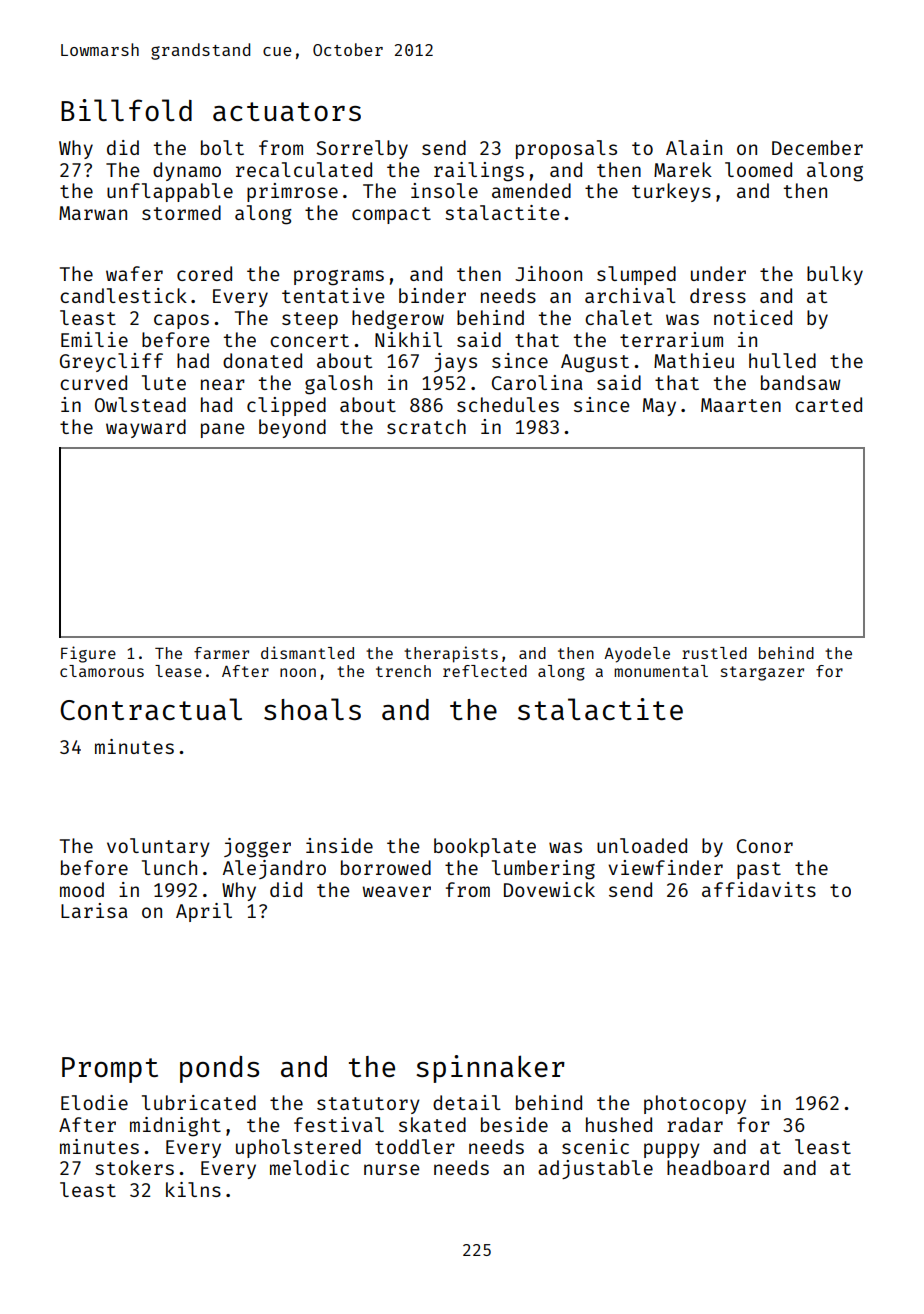 This image has height=1314, width=924. Describe the element at coordinates (444, 190) in the image. I see `insole` at that location.
